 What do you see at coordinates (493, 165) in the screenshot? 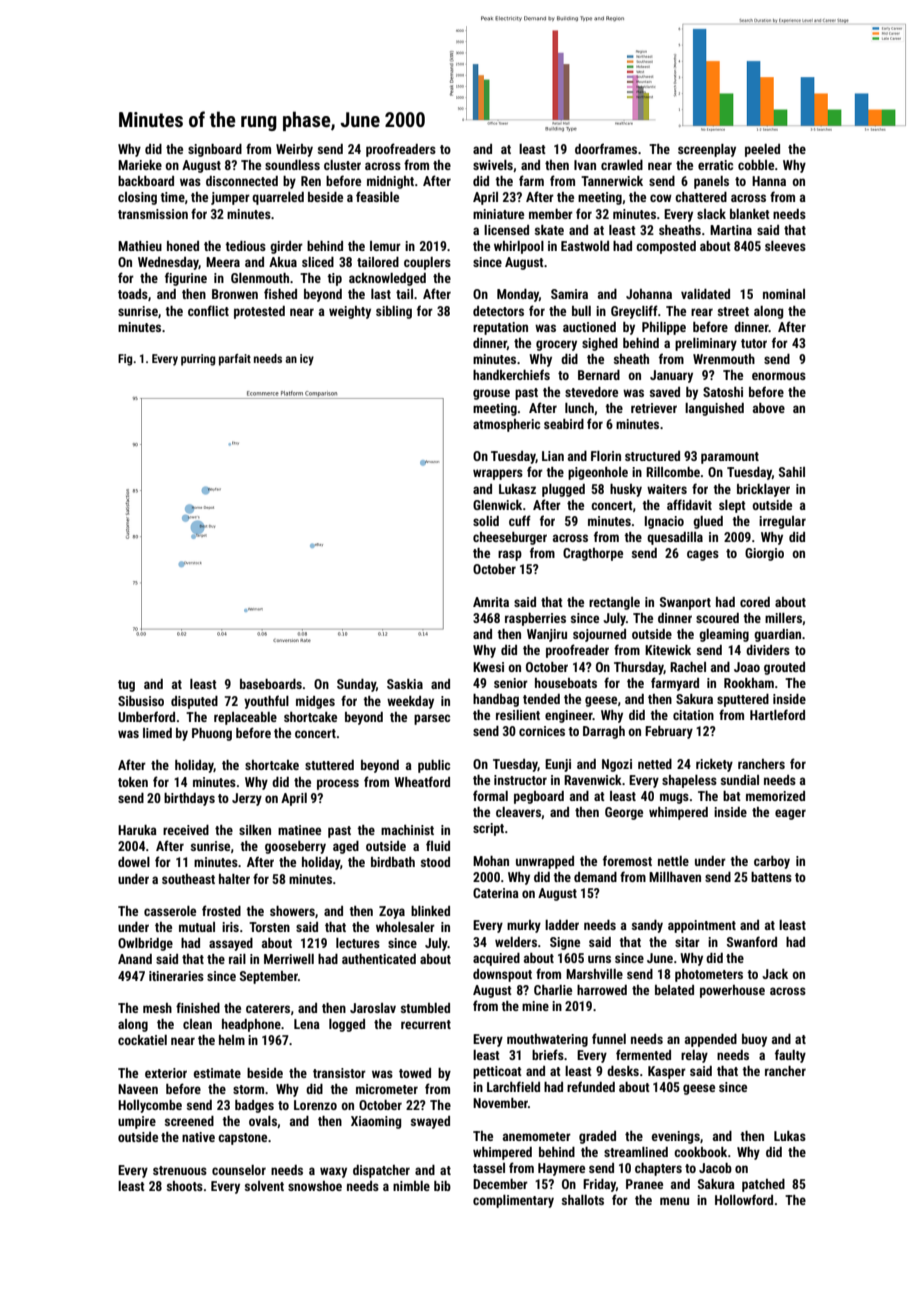
I see `swivels` at bounding box center [493, 165].
